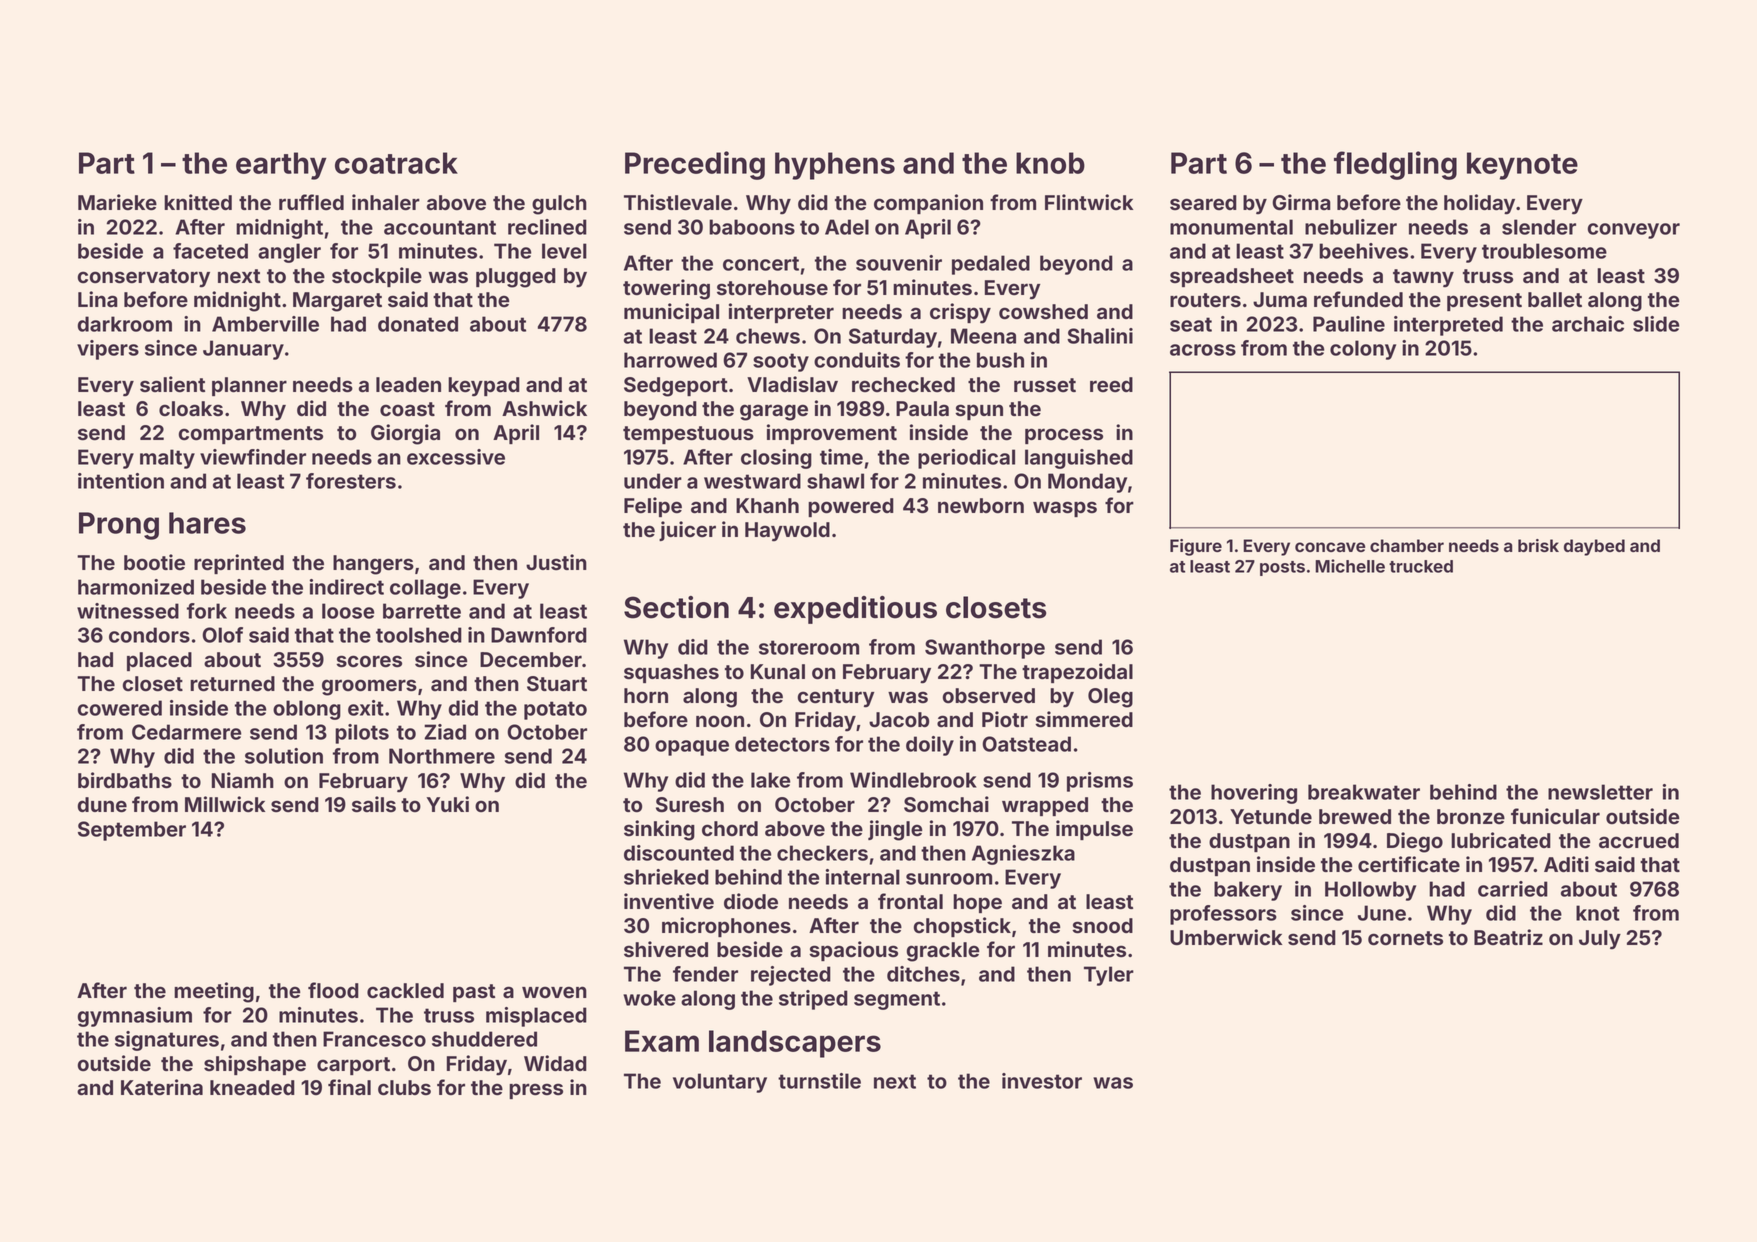 This image has width=1757, height=1242. What do you see at coordinates (791, 976) in the image?
I see `rejected` at bounding box center [791, 976].
